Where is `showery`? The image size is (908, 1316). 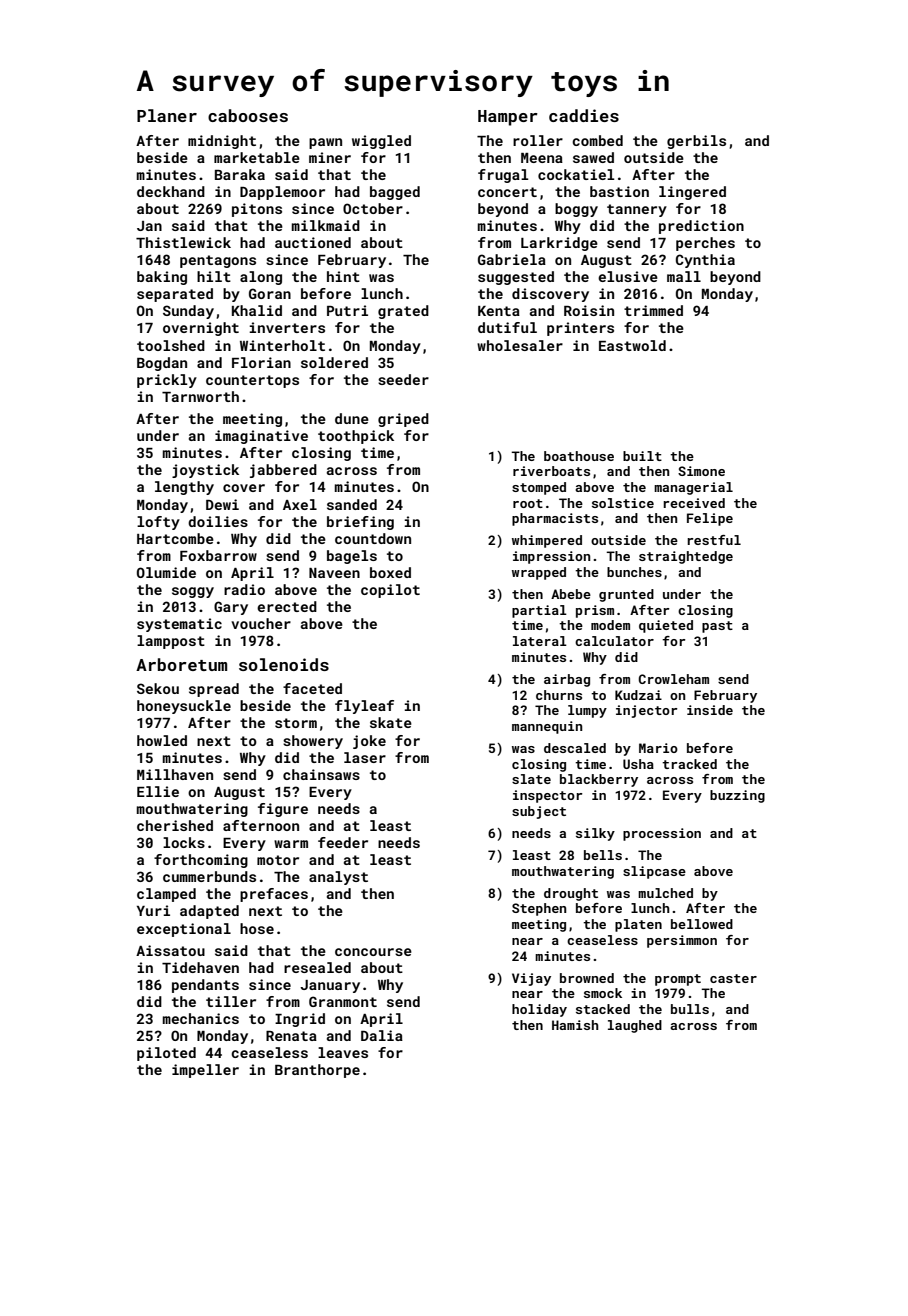 showery is located at coordinates (313, 742).
